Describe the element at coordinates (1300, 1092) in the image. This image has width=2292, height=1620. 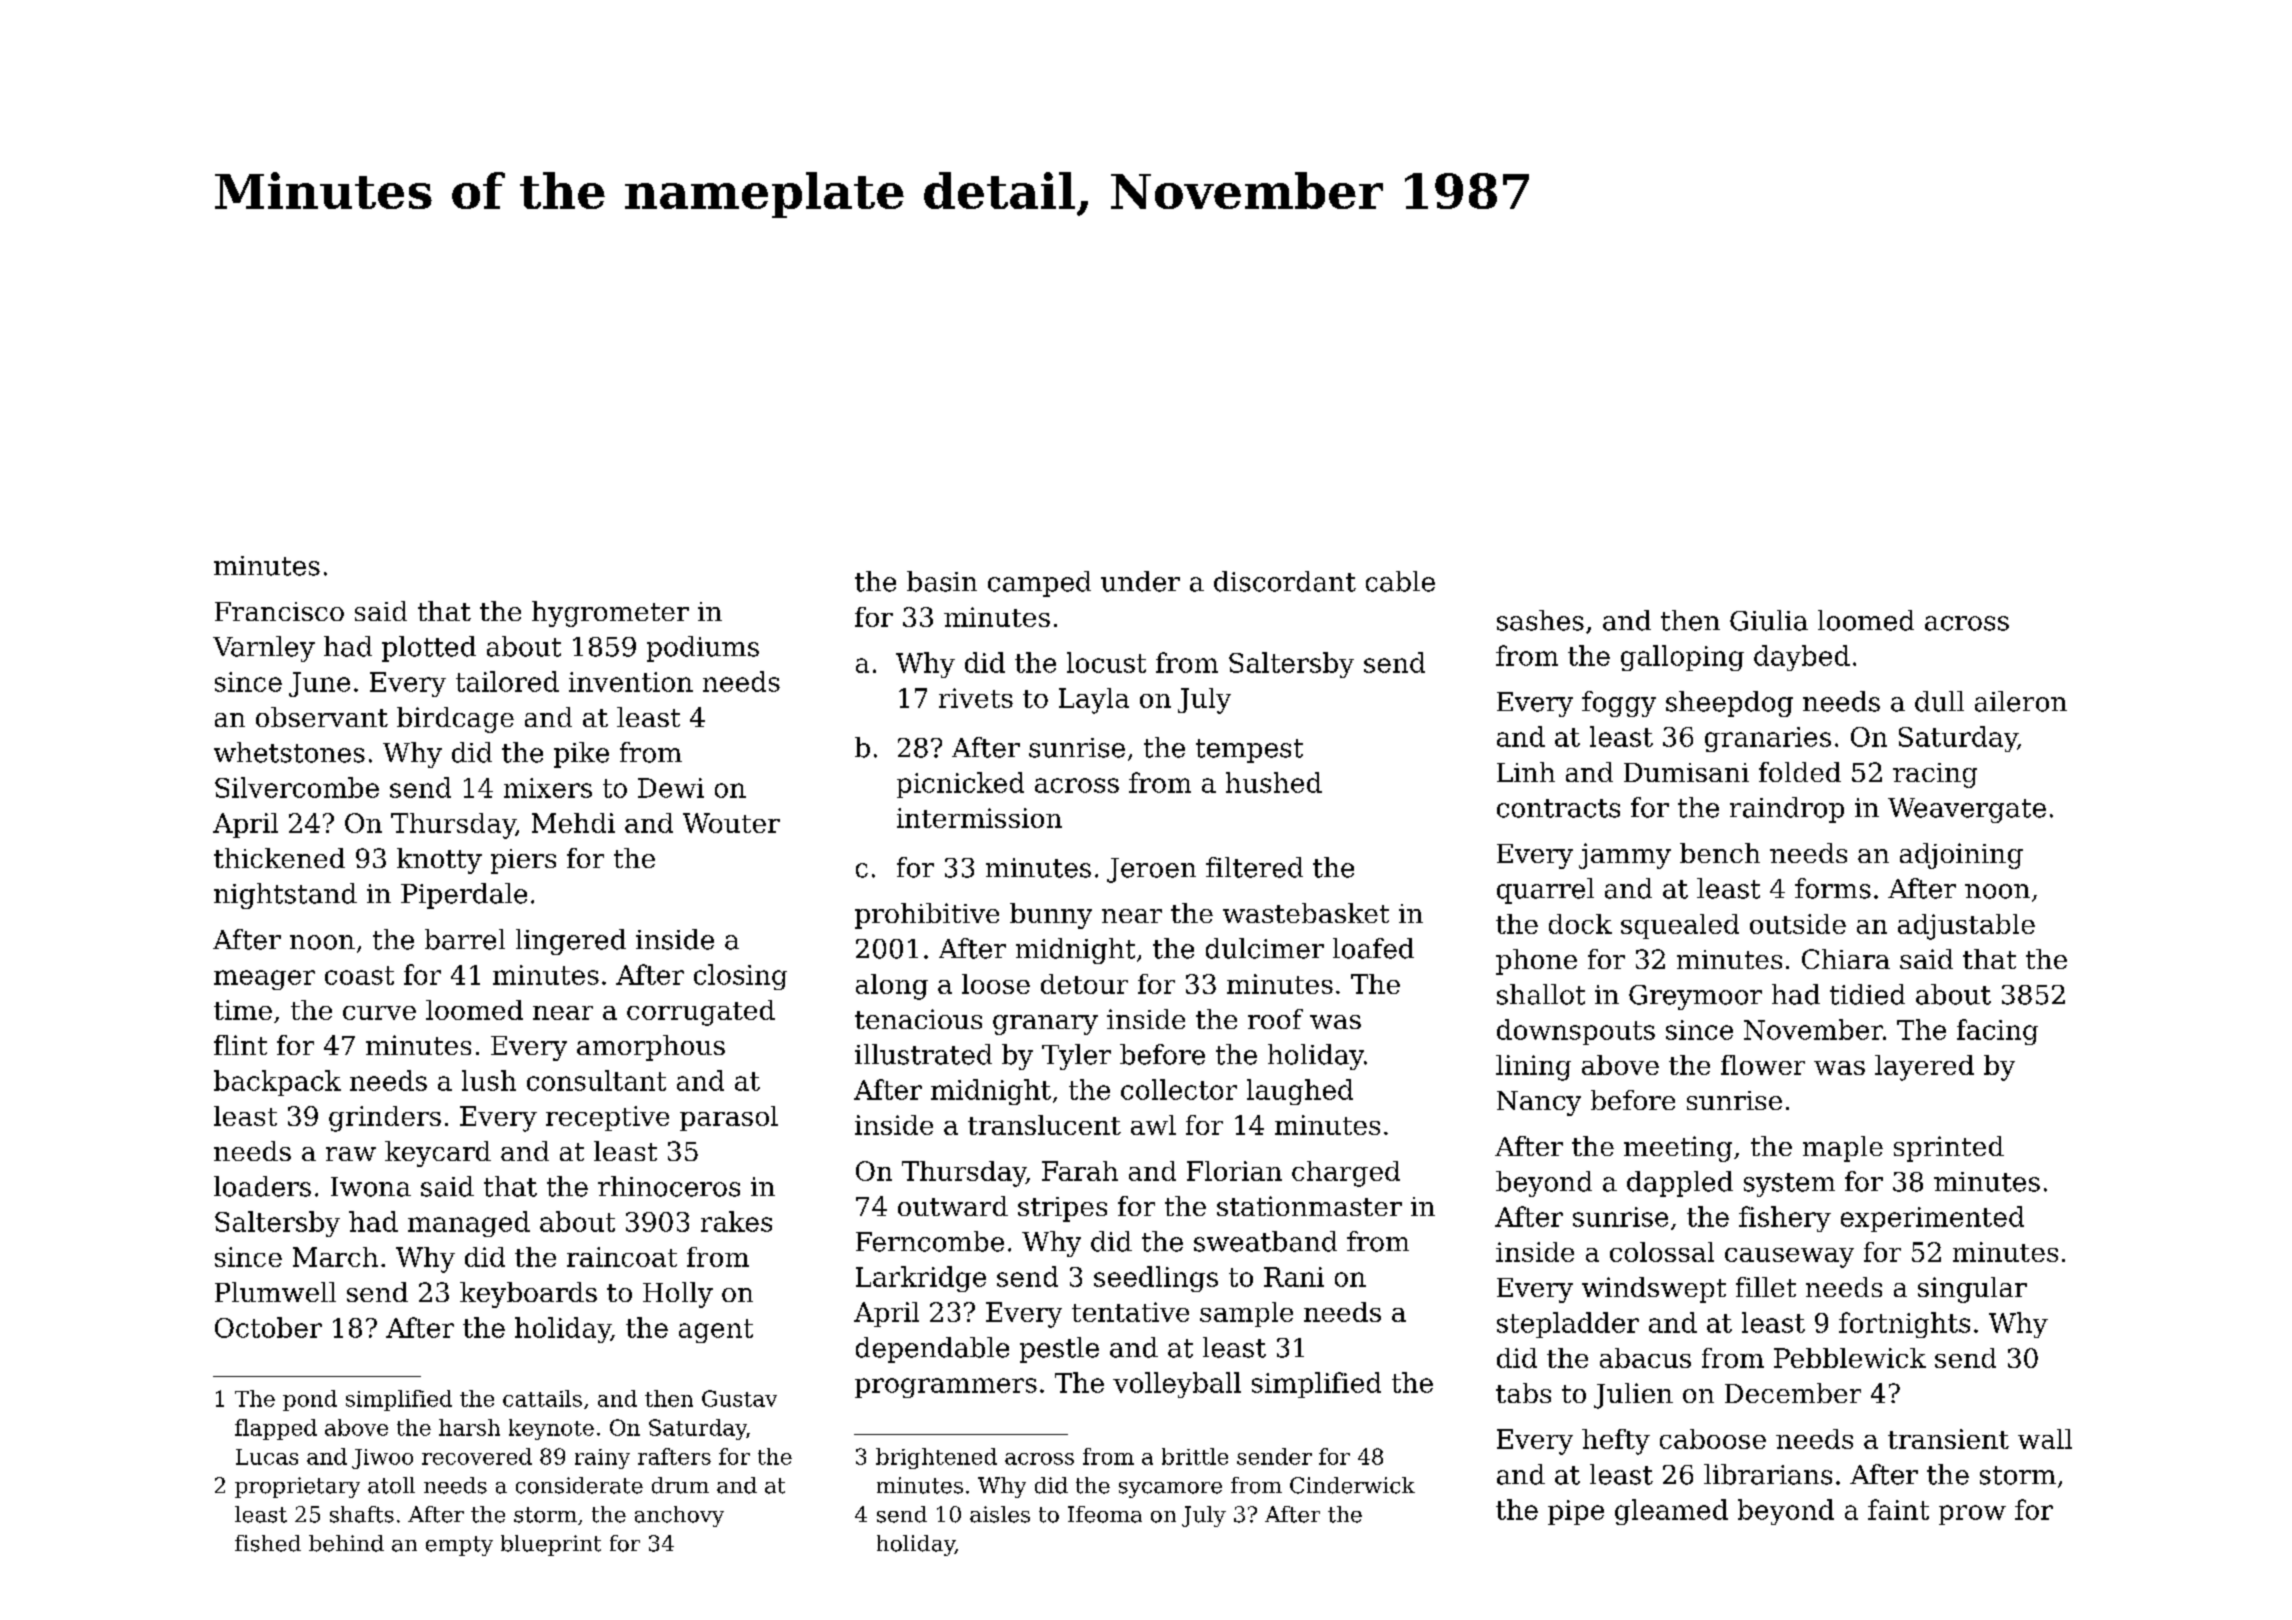
I see `laughed` at that location.
